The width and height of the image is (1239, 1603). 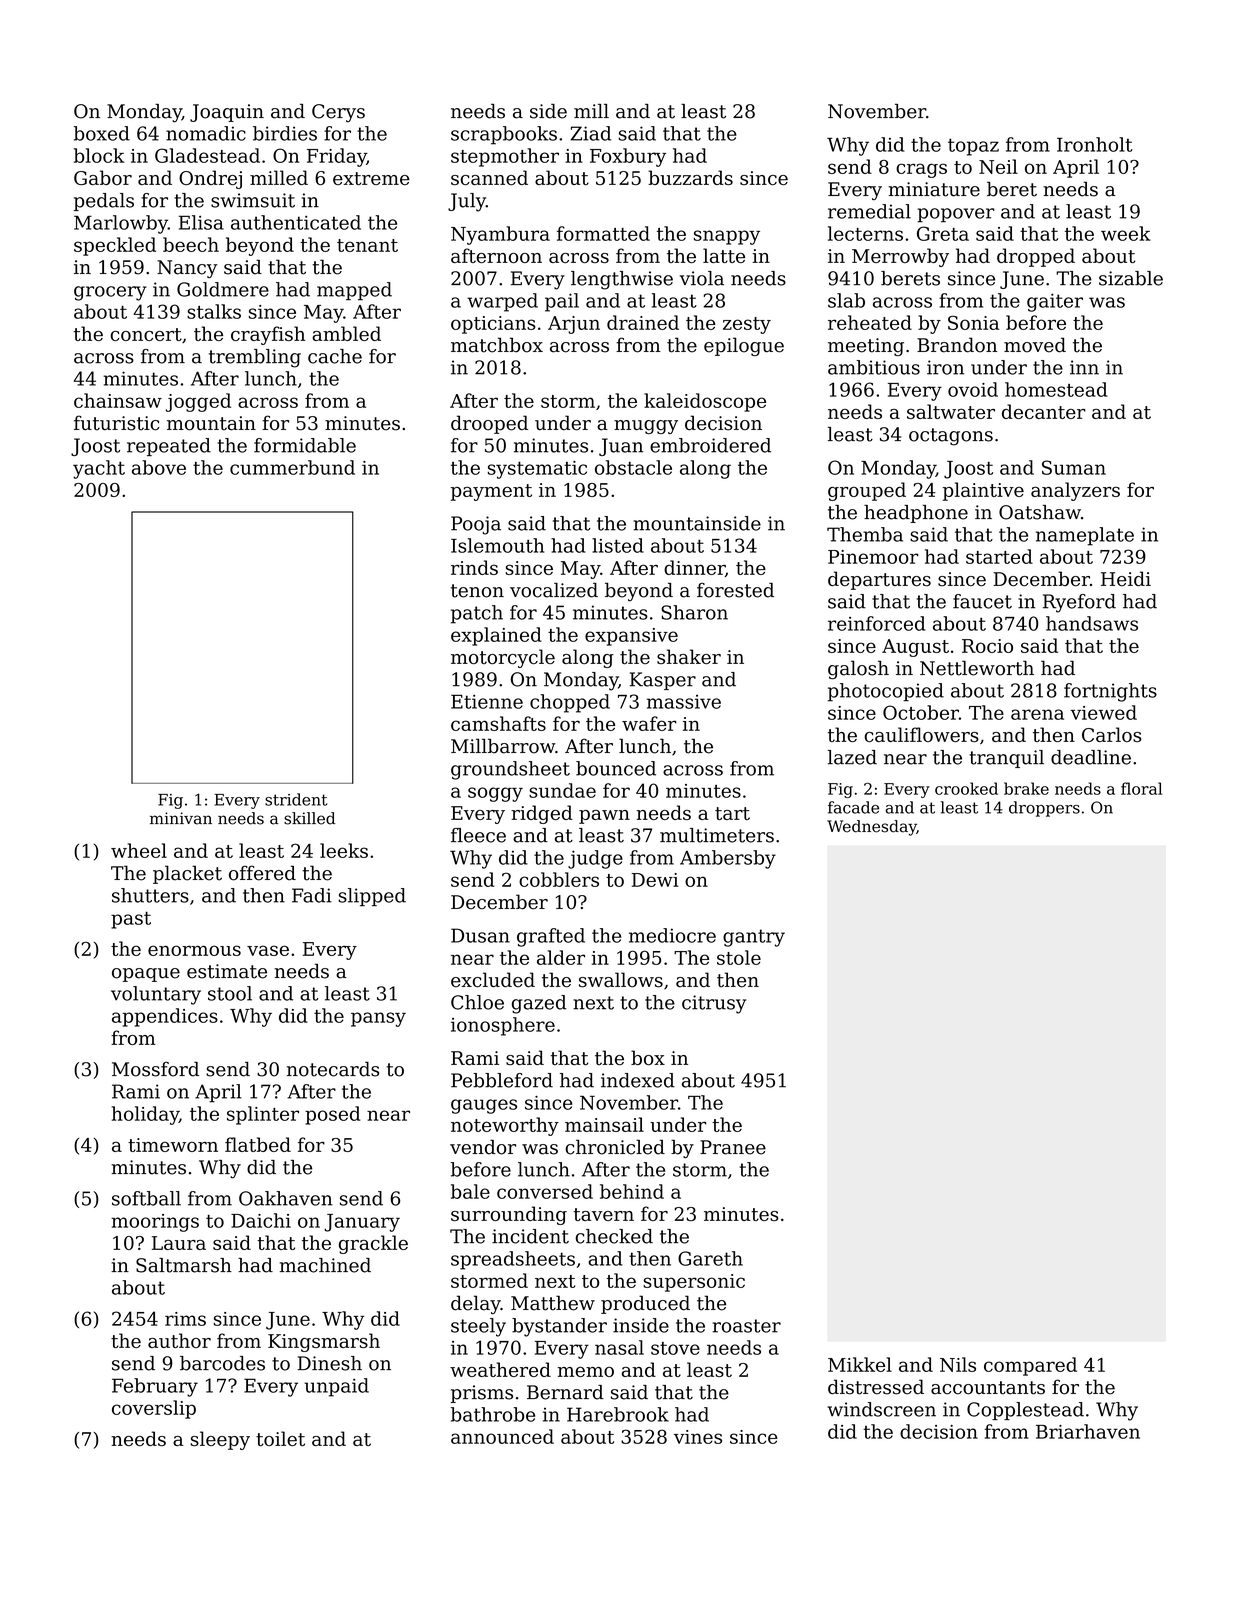 What do you see at coordinates (618, 1414) in the image?
I see `Harebrook` at bounding box center [618, 1414].
